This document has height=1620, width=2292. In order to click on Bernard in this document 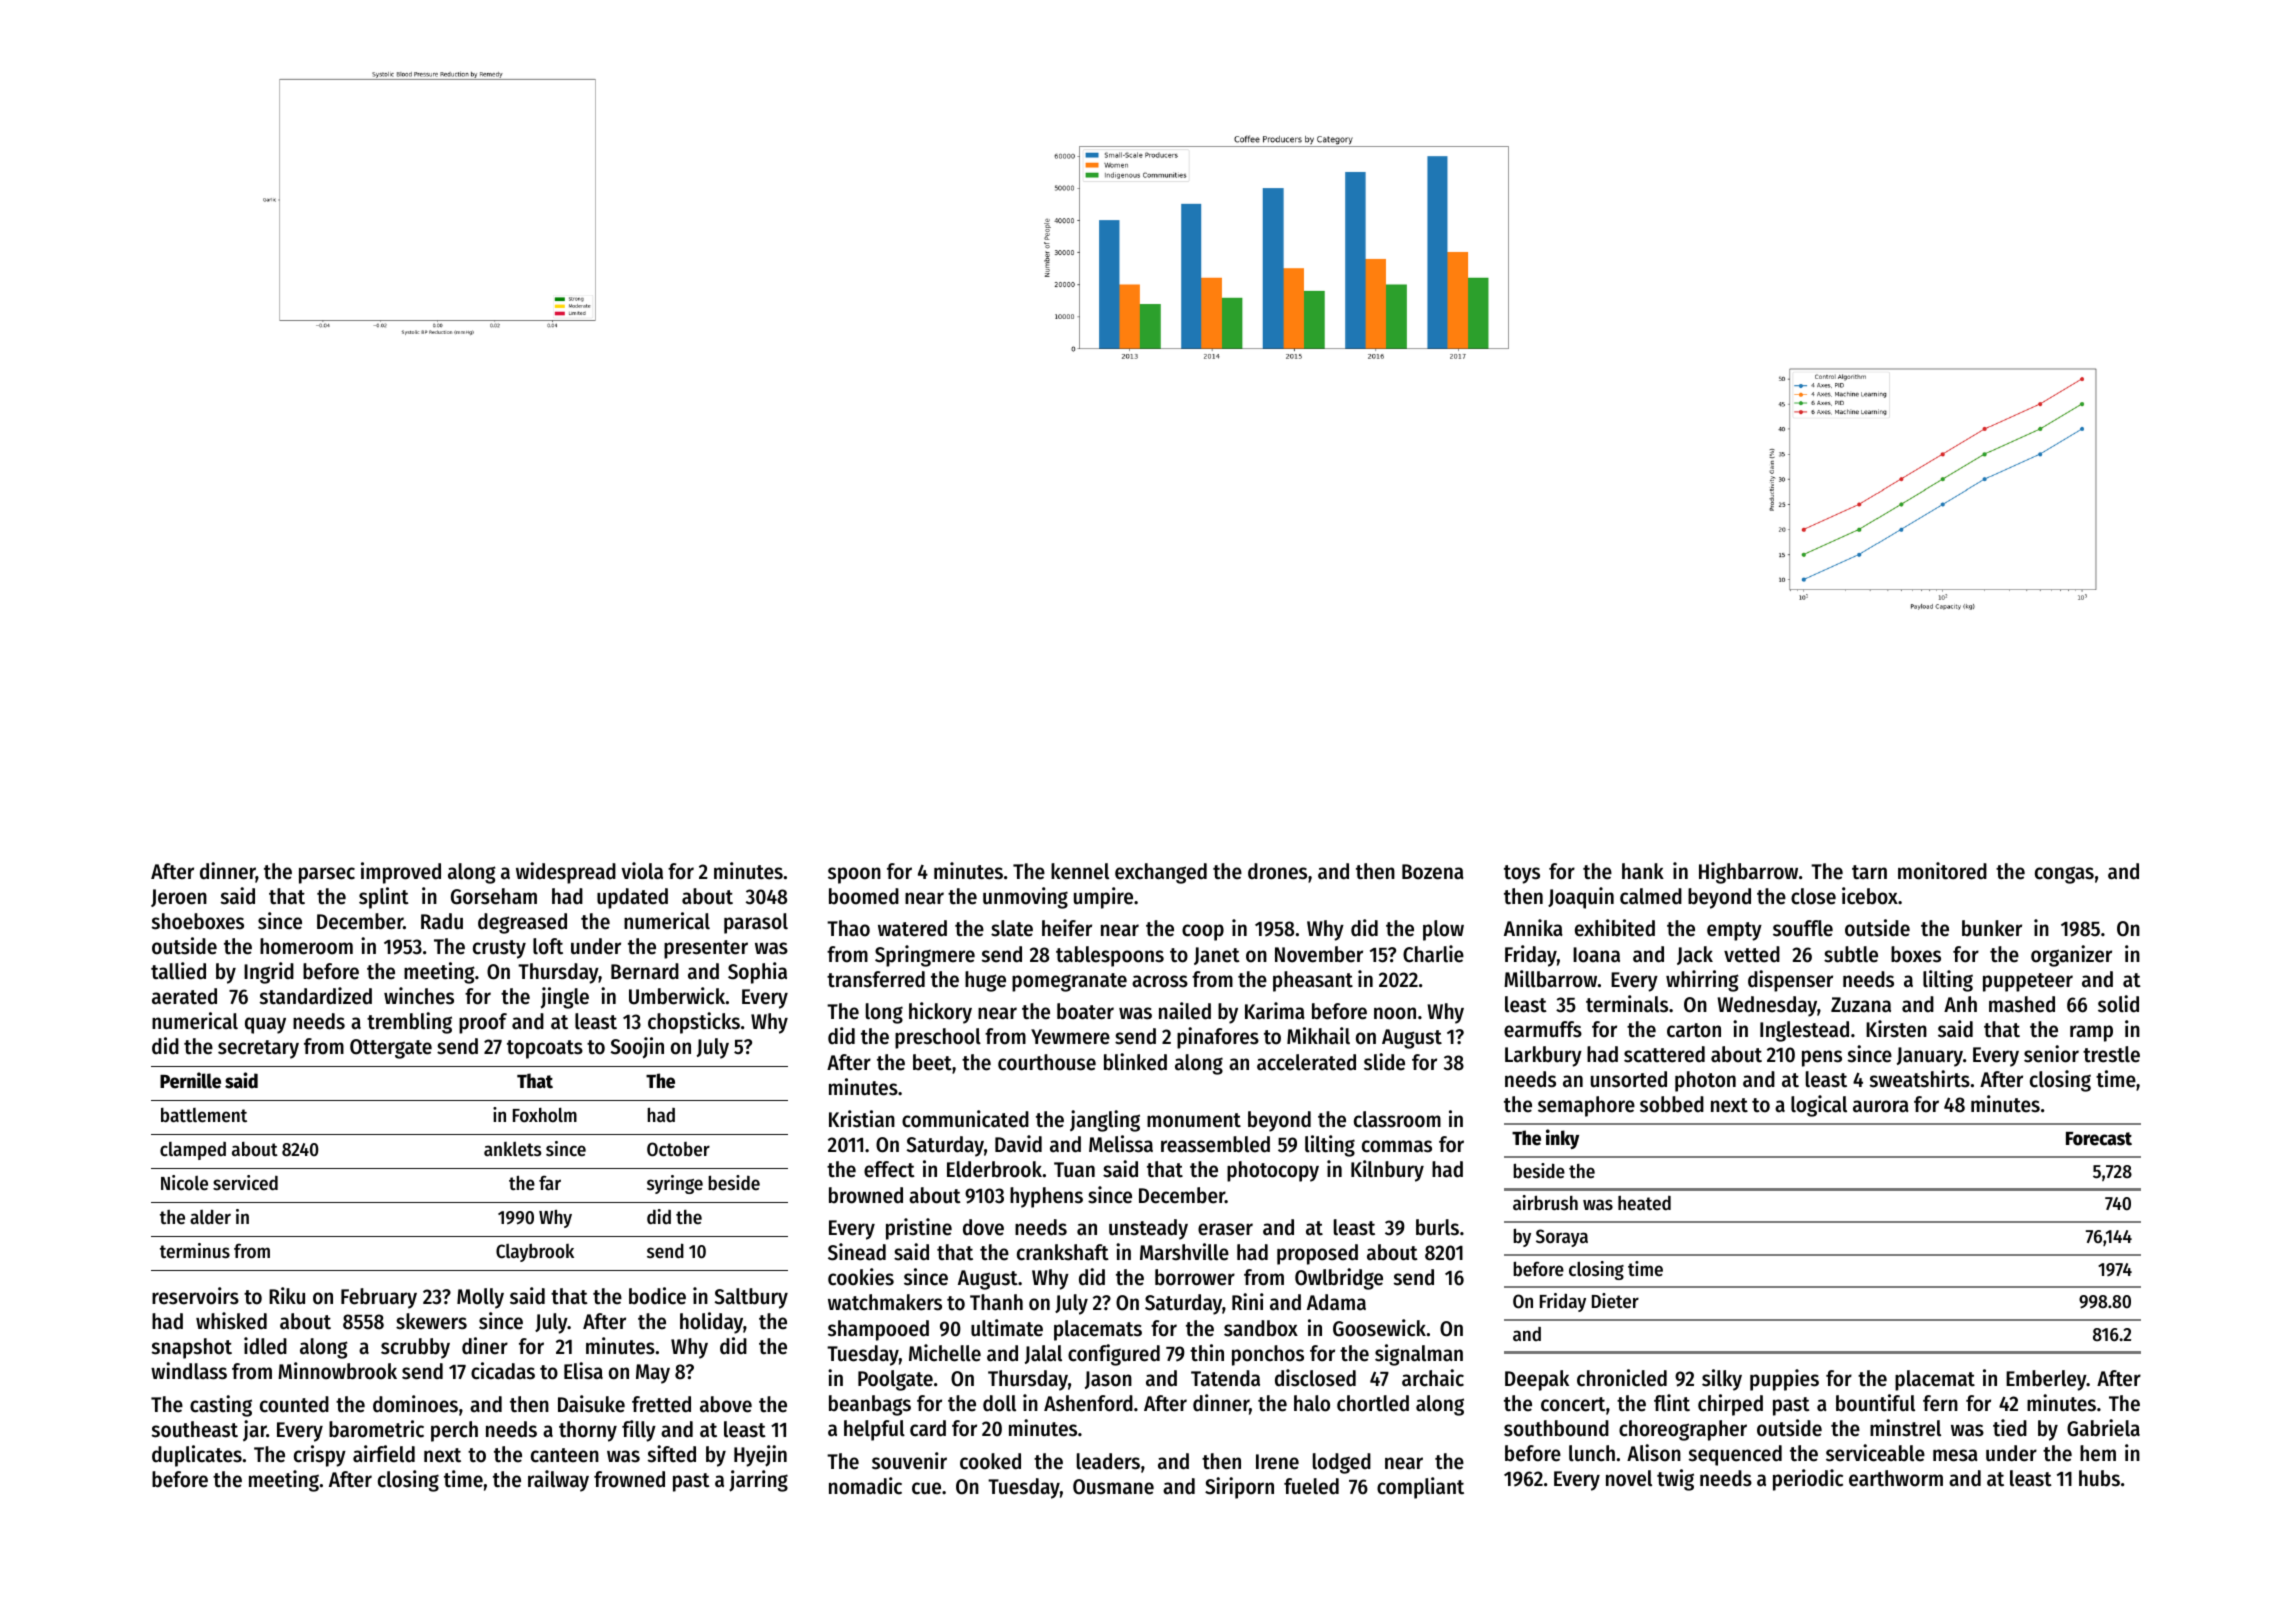, I will do `click(645, 971)`.
